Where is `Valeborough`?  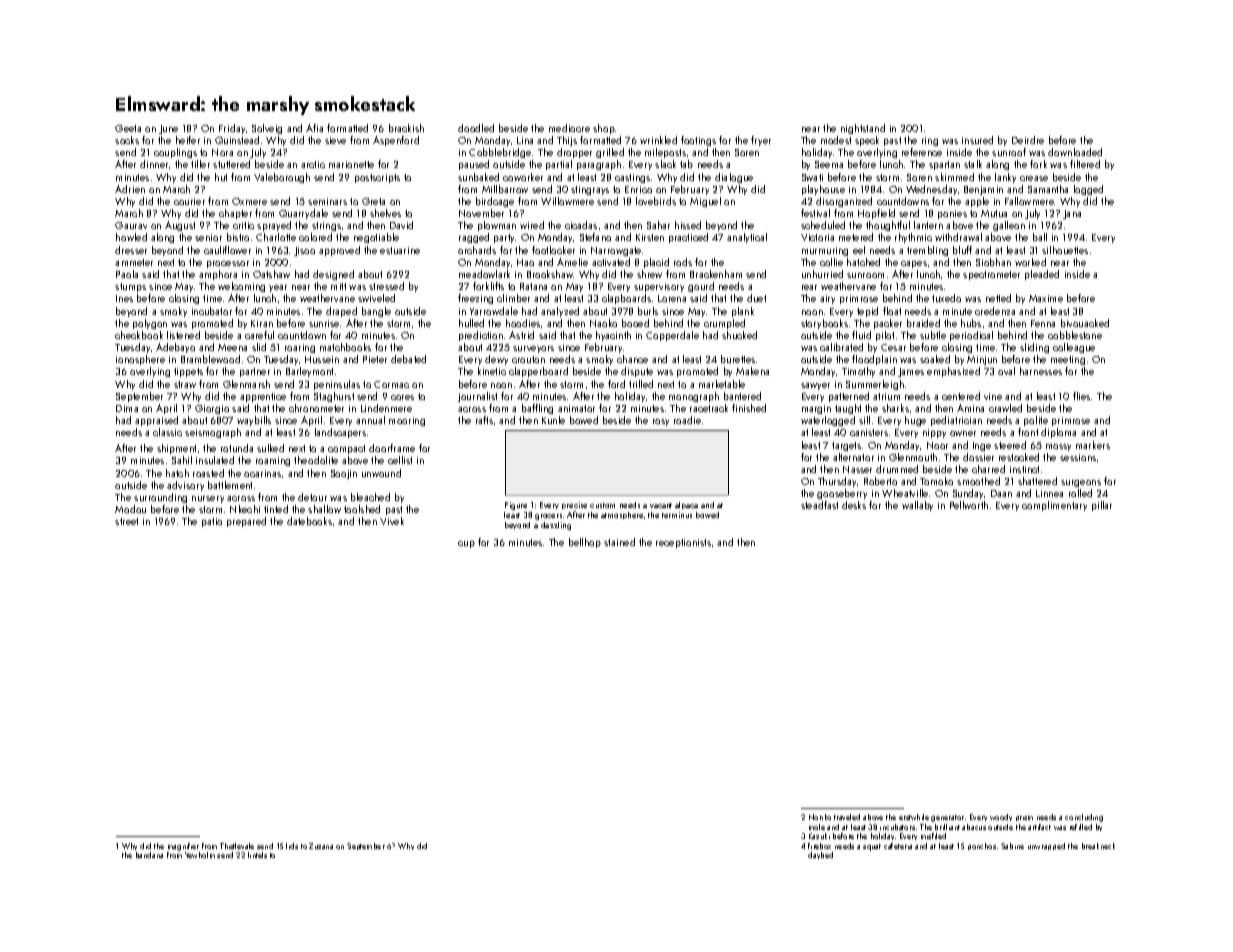
Valeborough is located at coordinates (282, 178).
